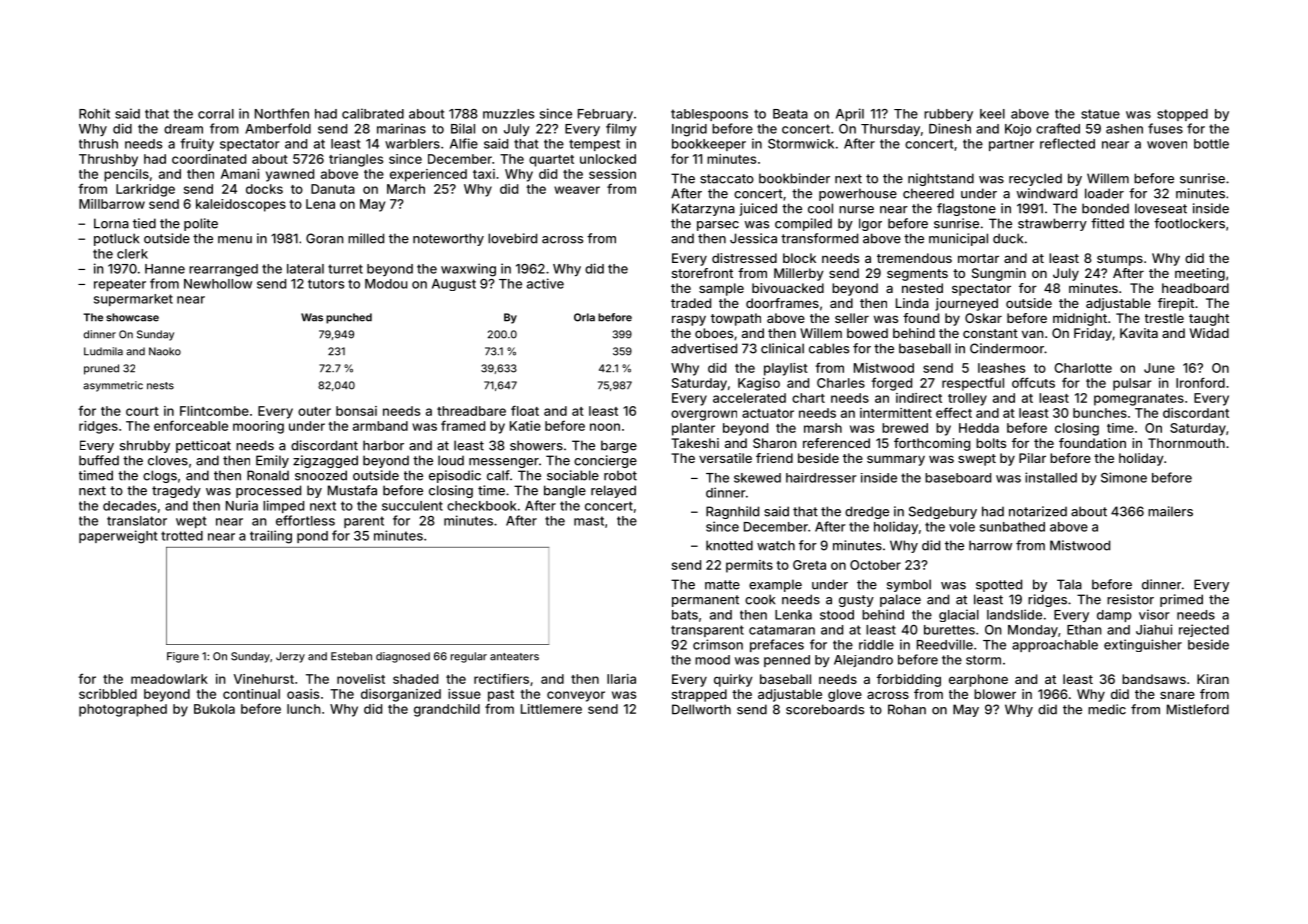 This page has width=1308, height=924. I want to click on corral, so click(216, 114).
